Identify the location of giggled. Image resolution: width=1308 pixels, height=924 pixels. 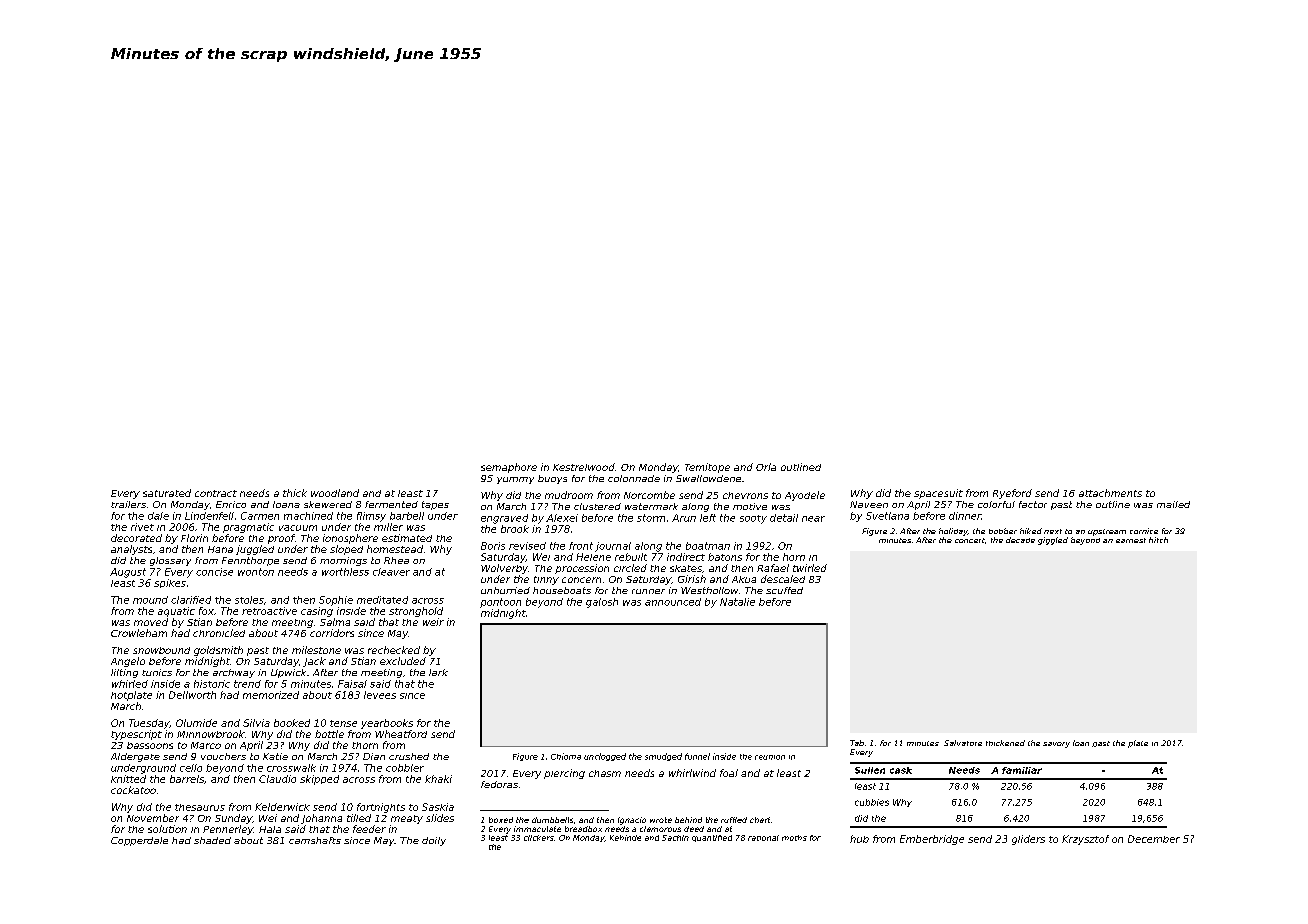
(1053, 541).
